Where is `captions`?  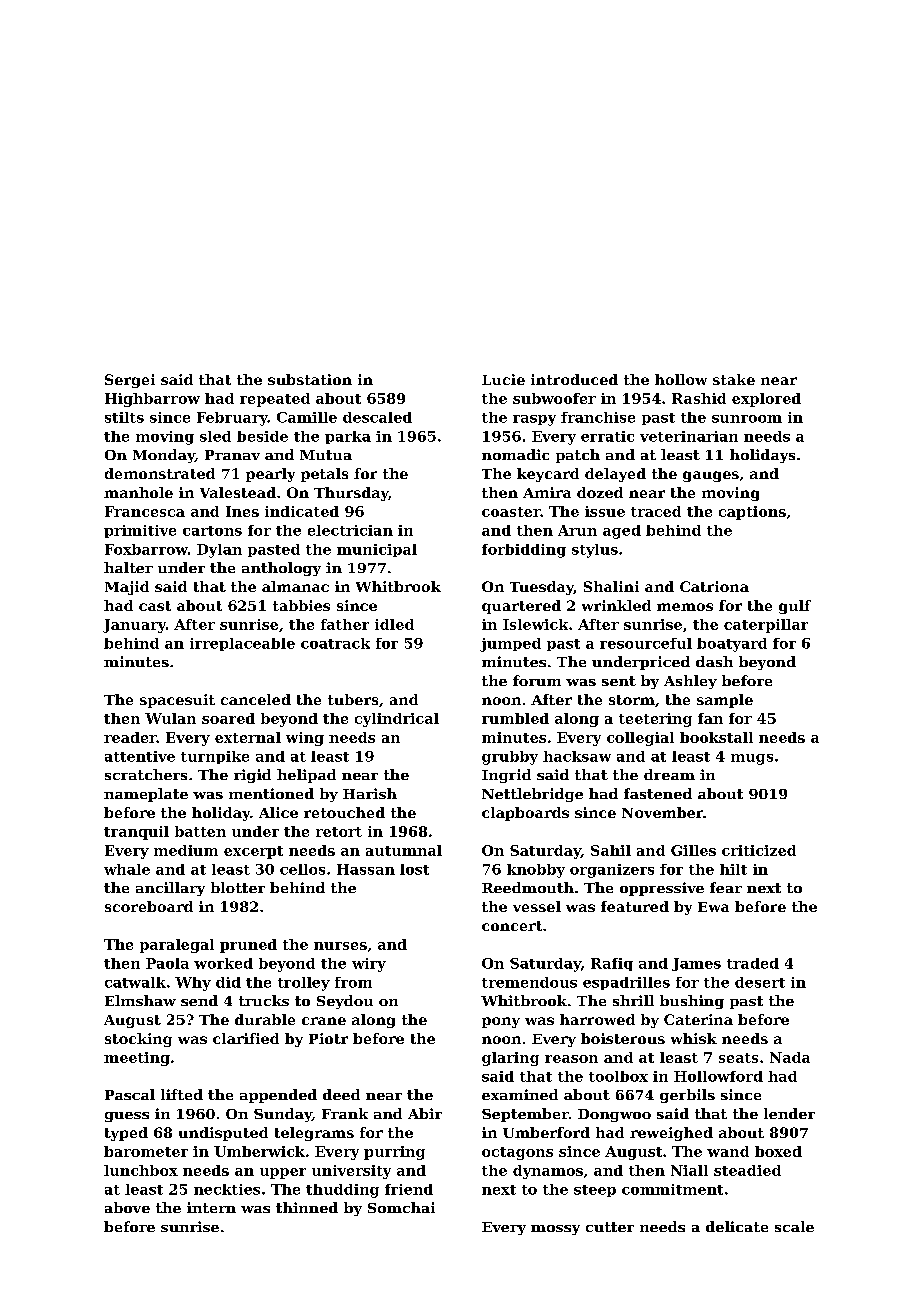 captions is located at coordinates (752, 513).
